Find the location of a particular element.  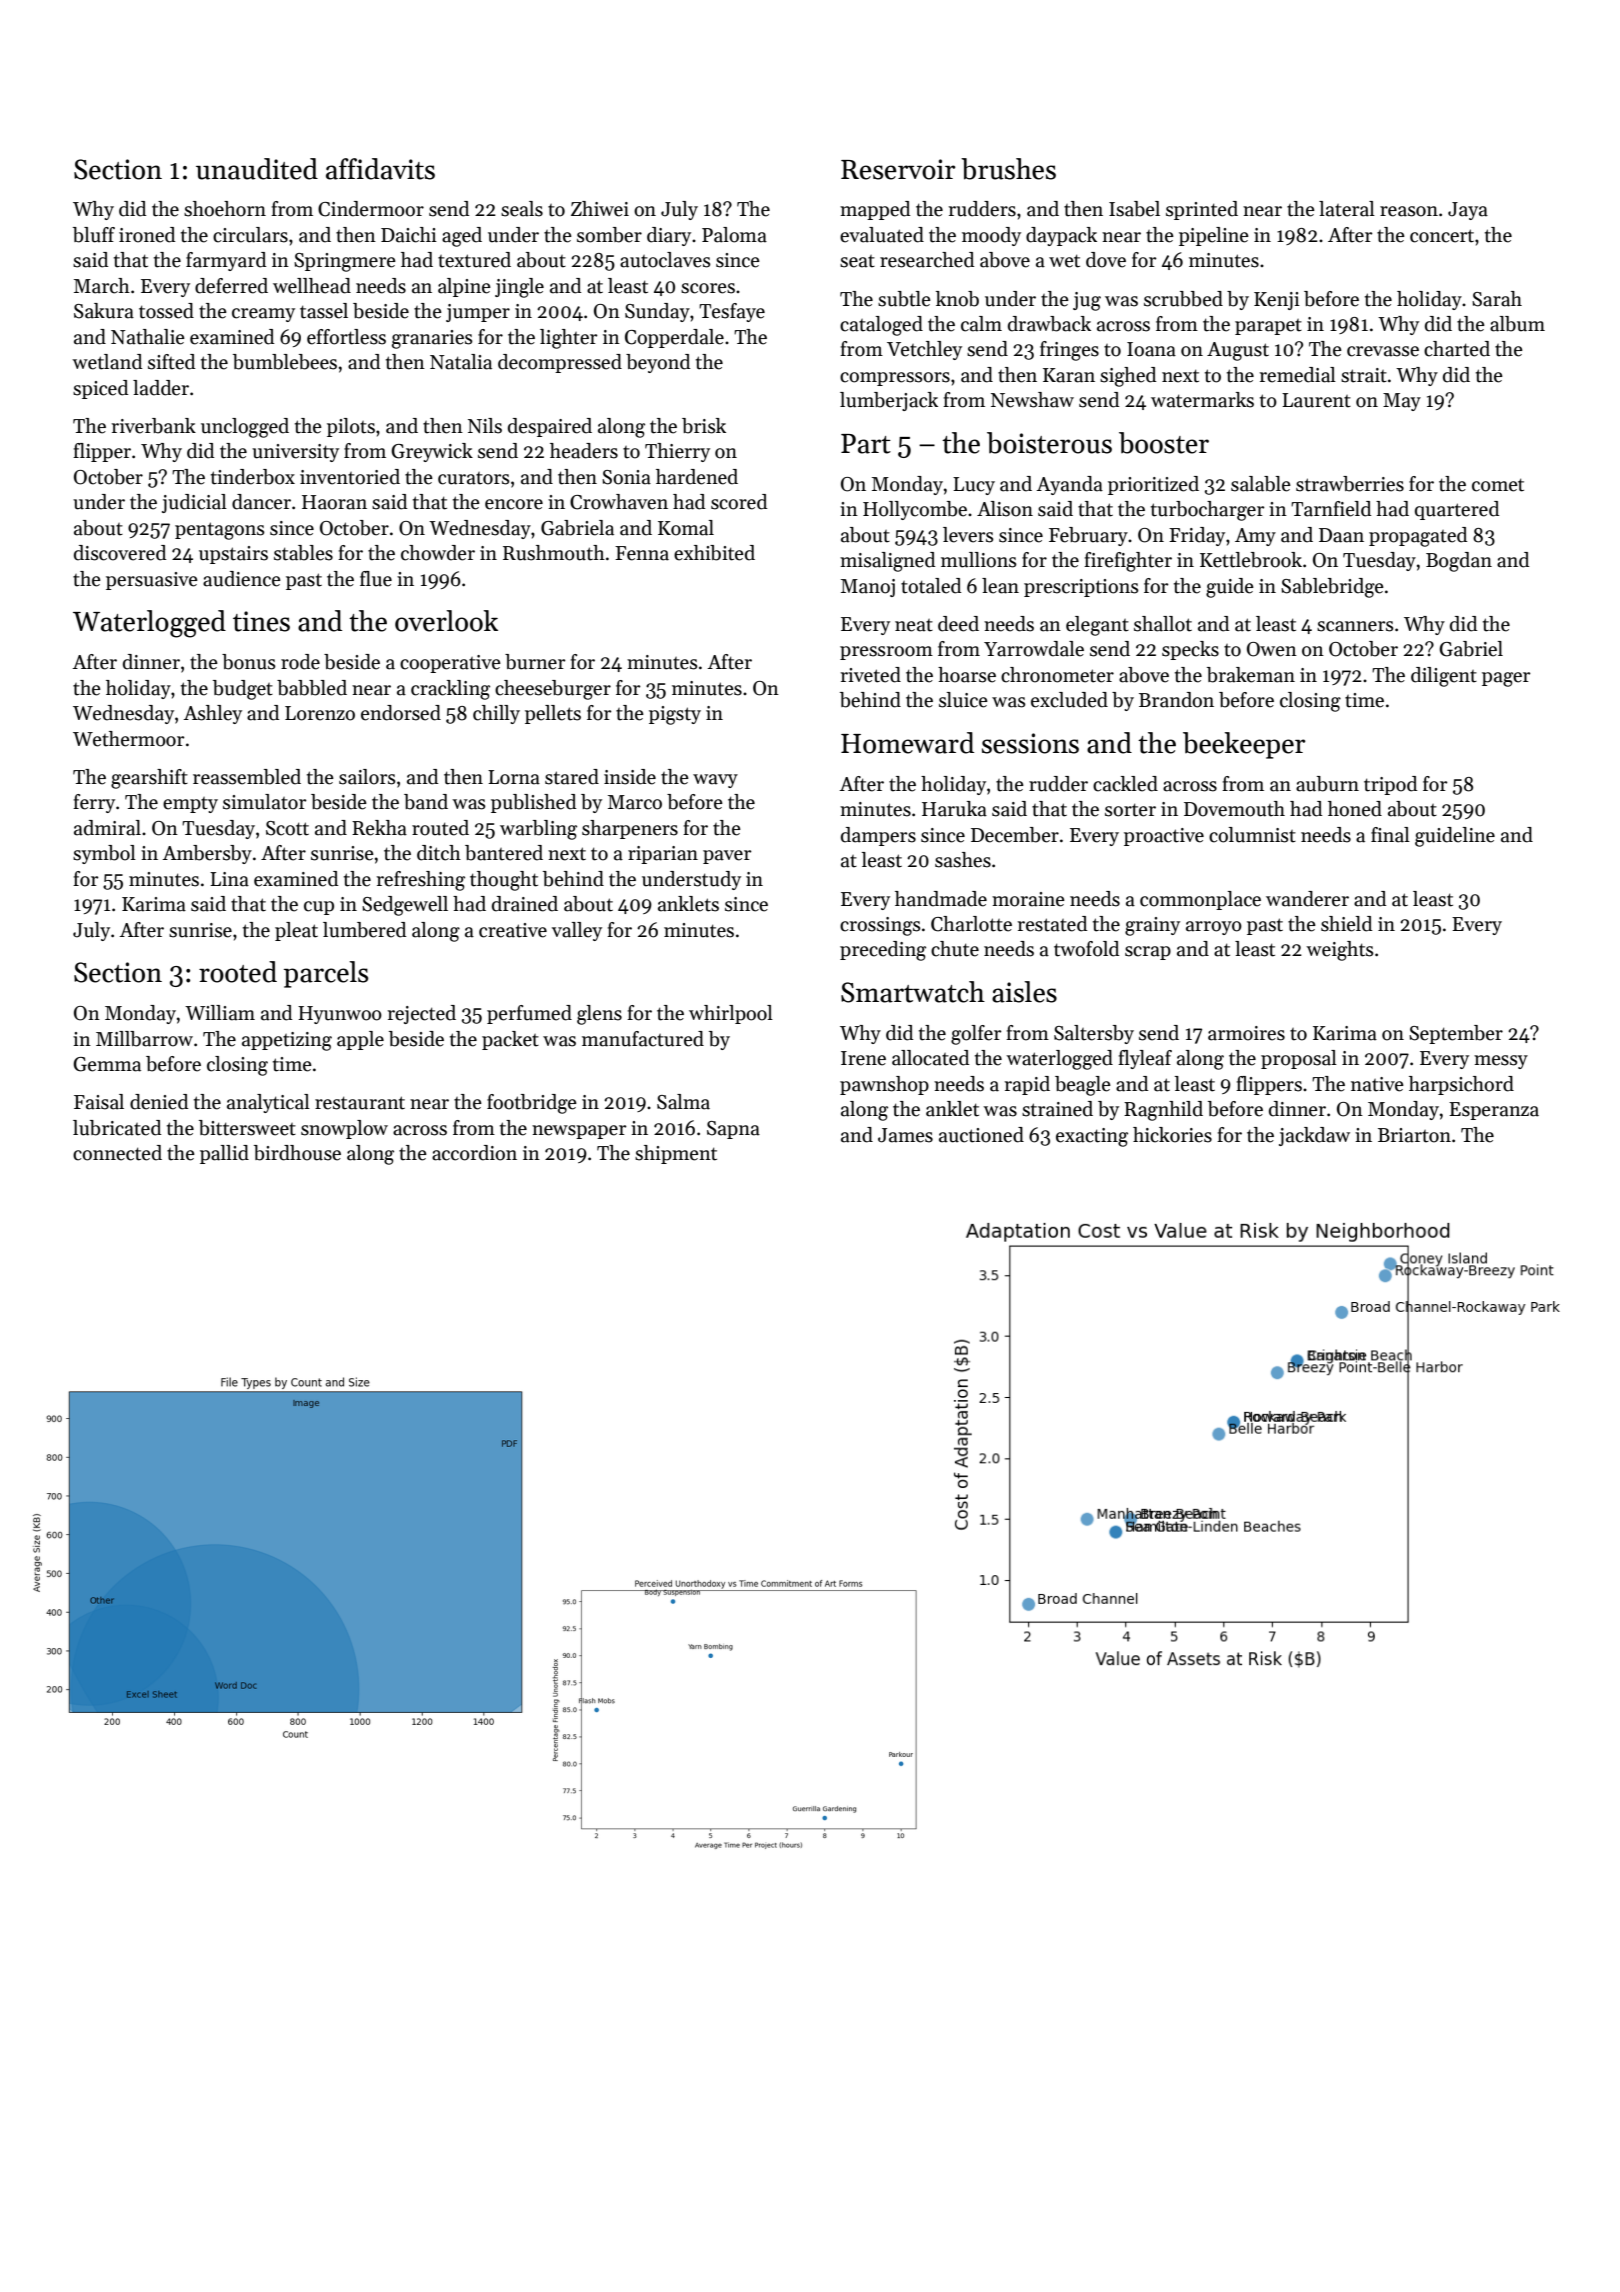

alpine is located at coordinates (464, 287).
